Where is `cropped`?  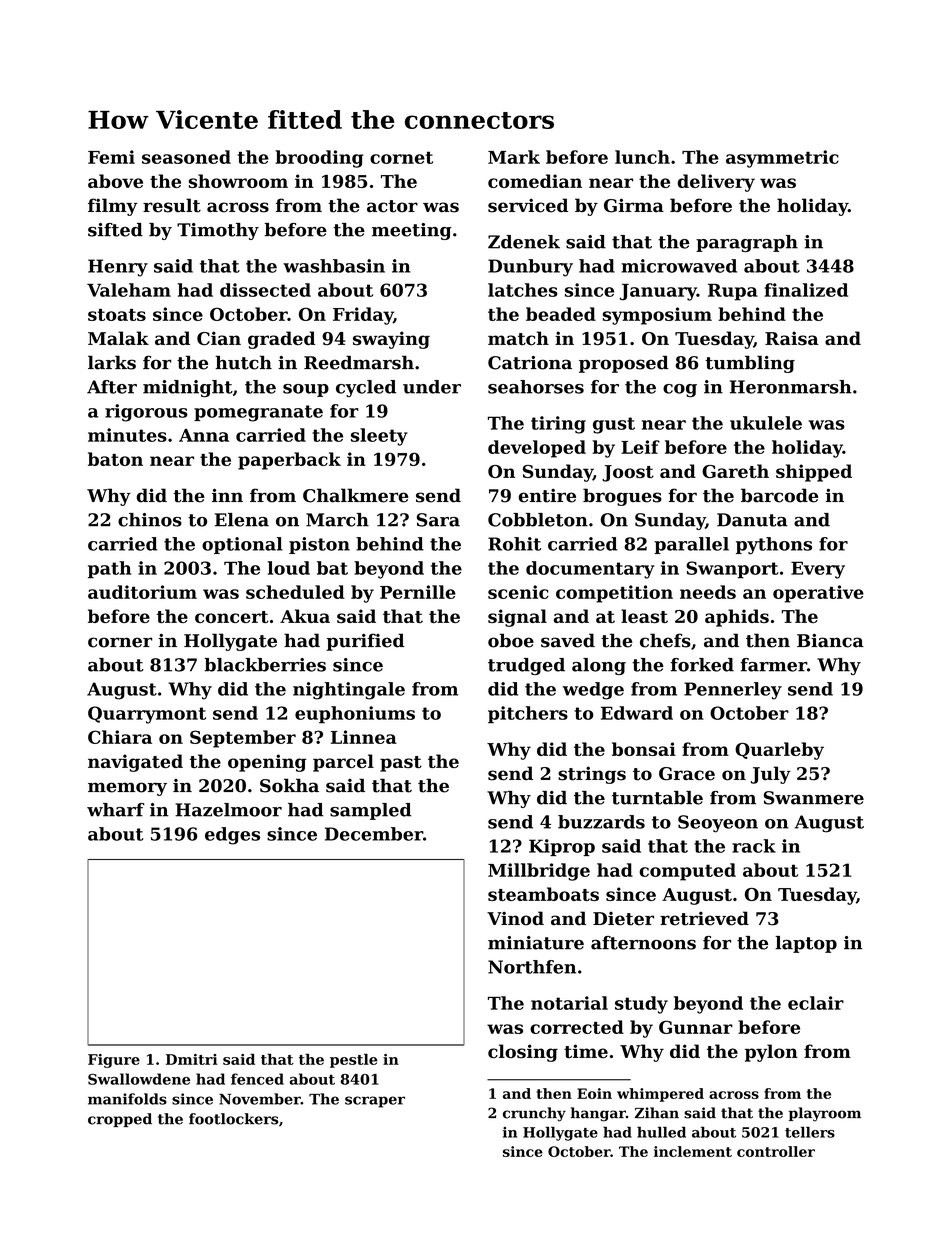 cropped is located at coordinates (120, 1120).
